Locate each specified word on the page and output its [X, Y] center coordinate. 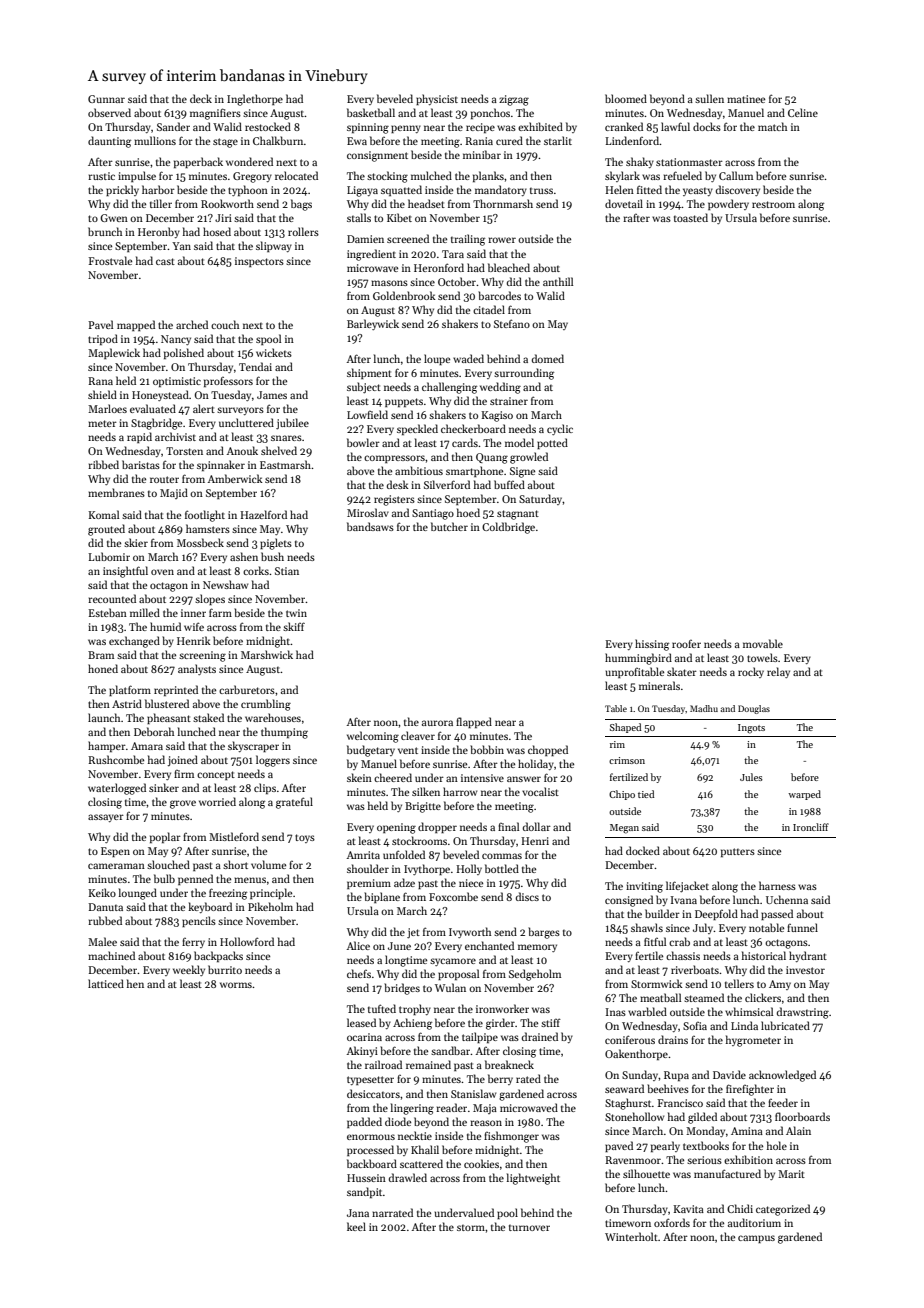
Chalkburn [278, 140]
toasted [691, 217]
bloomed [626, 98]
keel [356, 1226]
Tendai [255, 366]
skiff [294, 626]
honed [103, 668]
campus [756, 1239]
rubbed [105, 920]
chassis [683, 955]
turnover [529, 1228]
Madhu [704, 708]
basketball [371, 112]
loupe [437, 359]
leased [361, 1022]
